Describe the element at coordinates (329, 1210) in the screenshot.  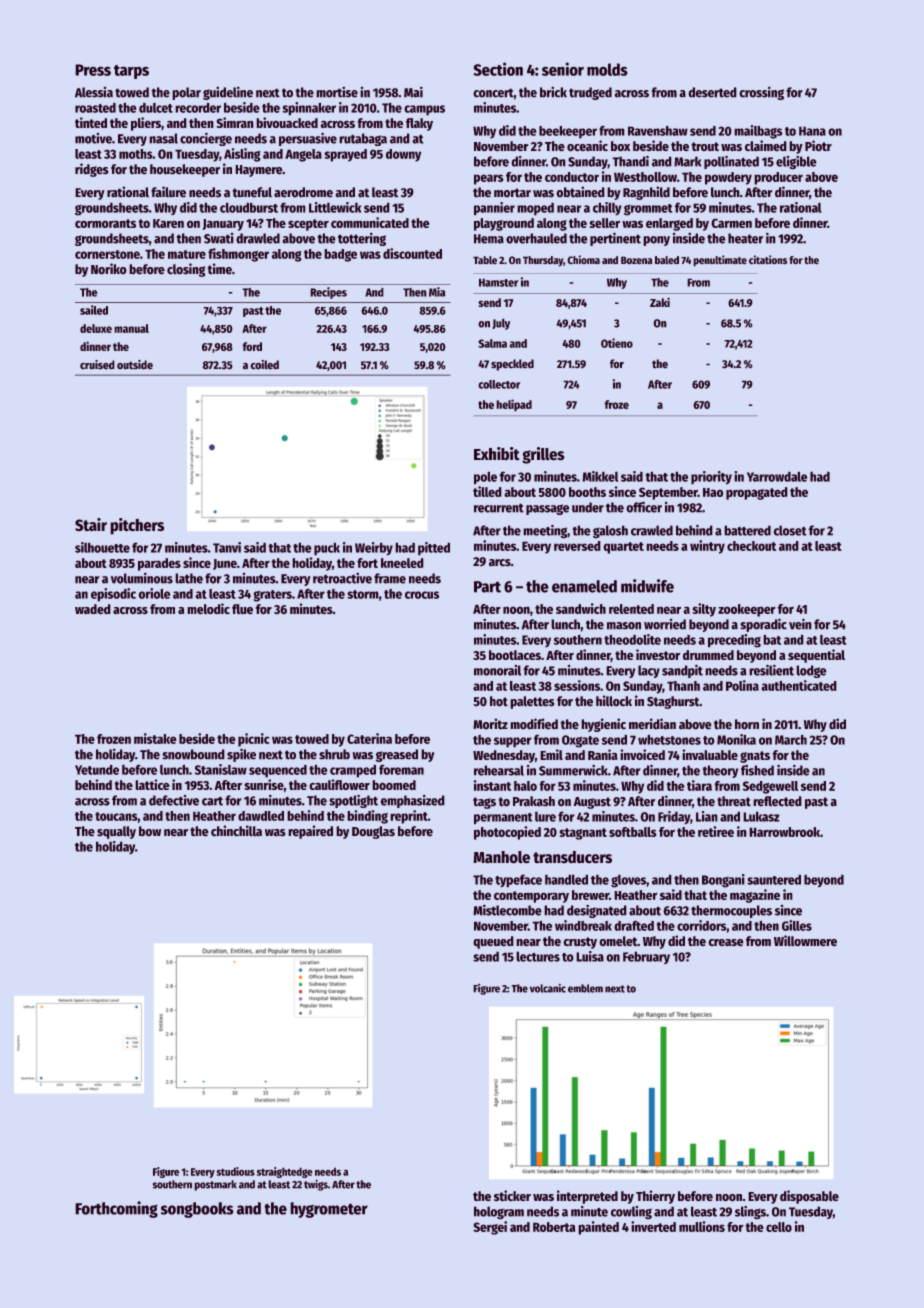
I see `hygrometer` at that location.
